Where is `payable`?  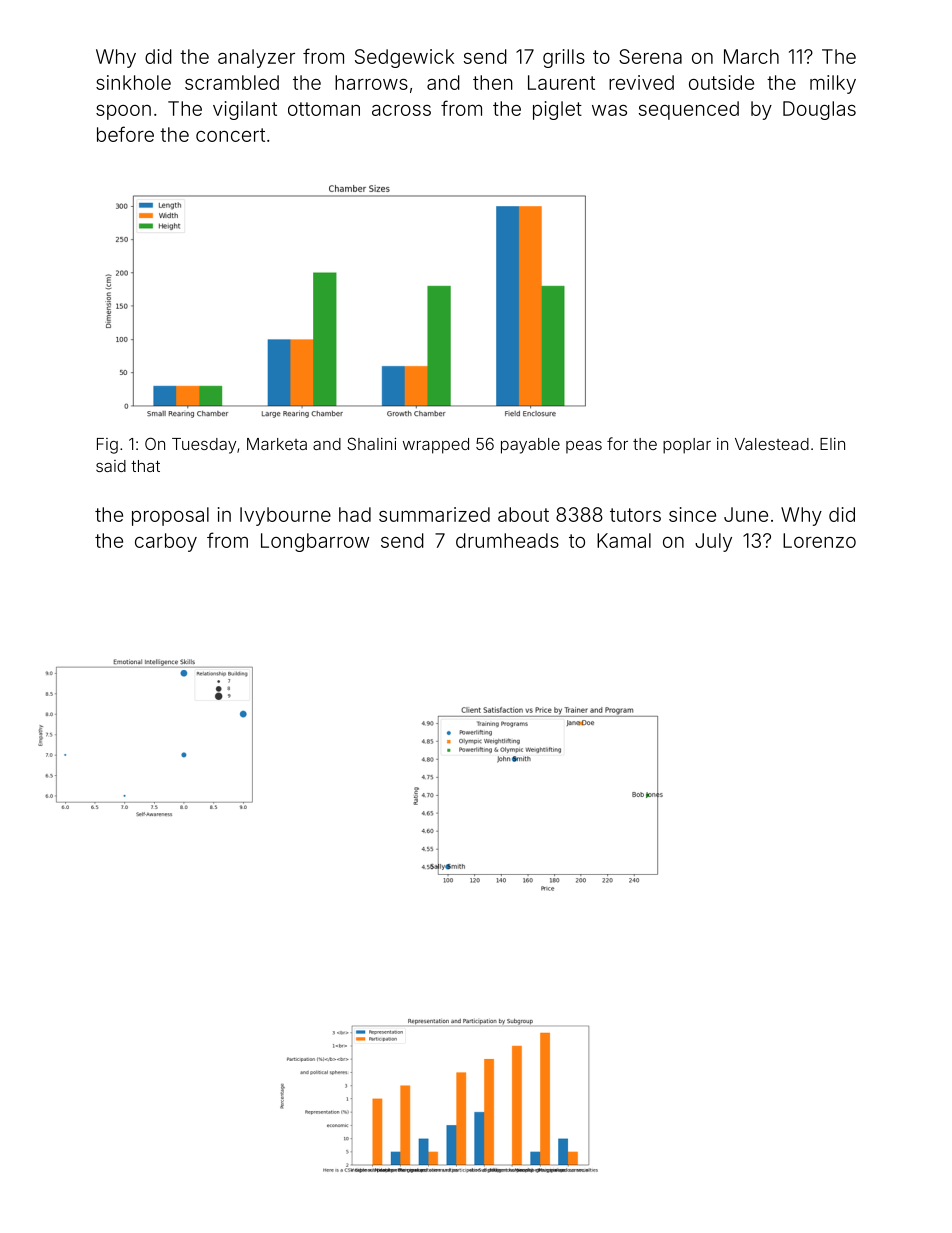 payable is located at coordinates (530, 446).
